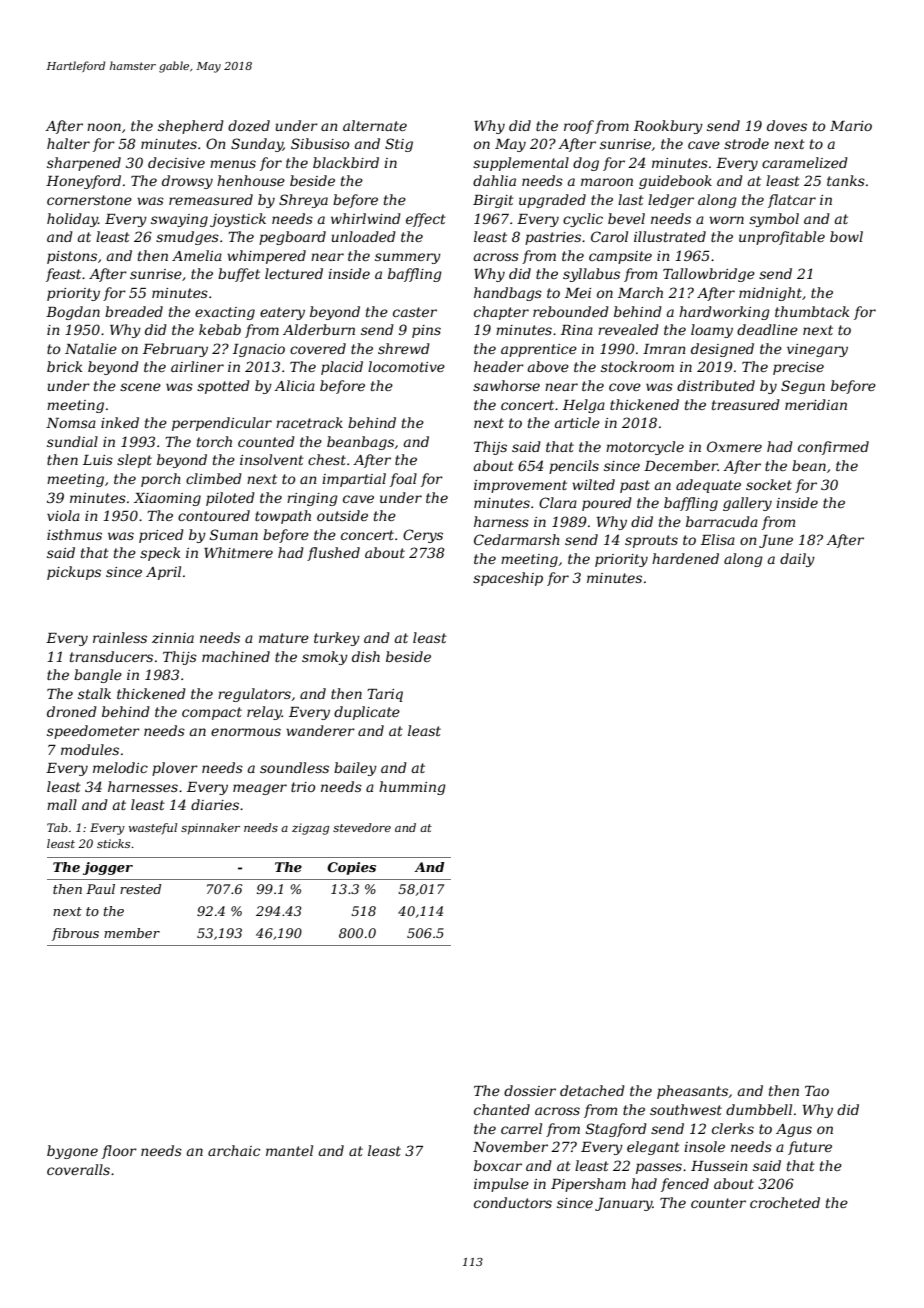 The height and width of the screenshot is (1308, 924). What do you see at coordinates (362, 827) in the screenshot?
I see `stevedore` at bounding box center [362, 827].
